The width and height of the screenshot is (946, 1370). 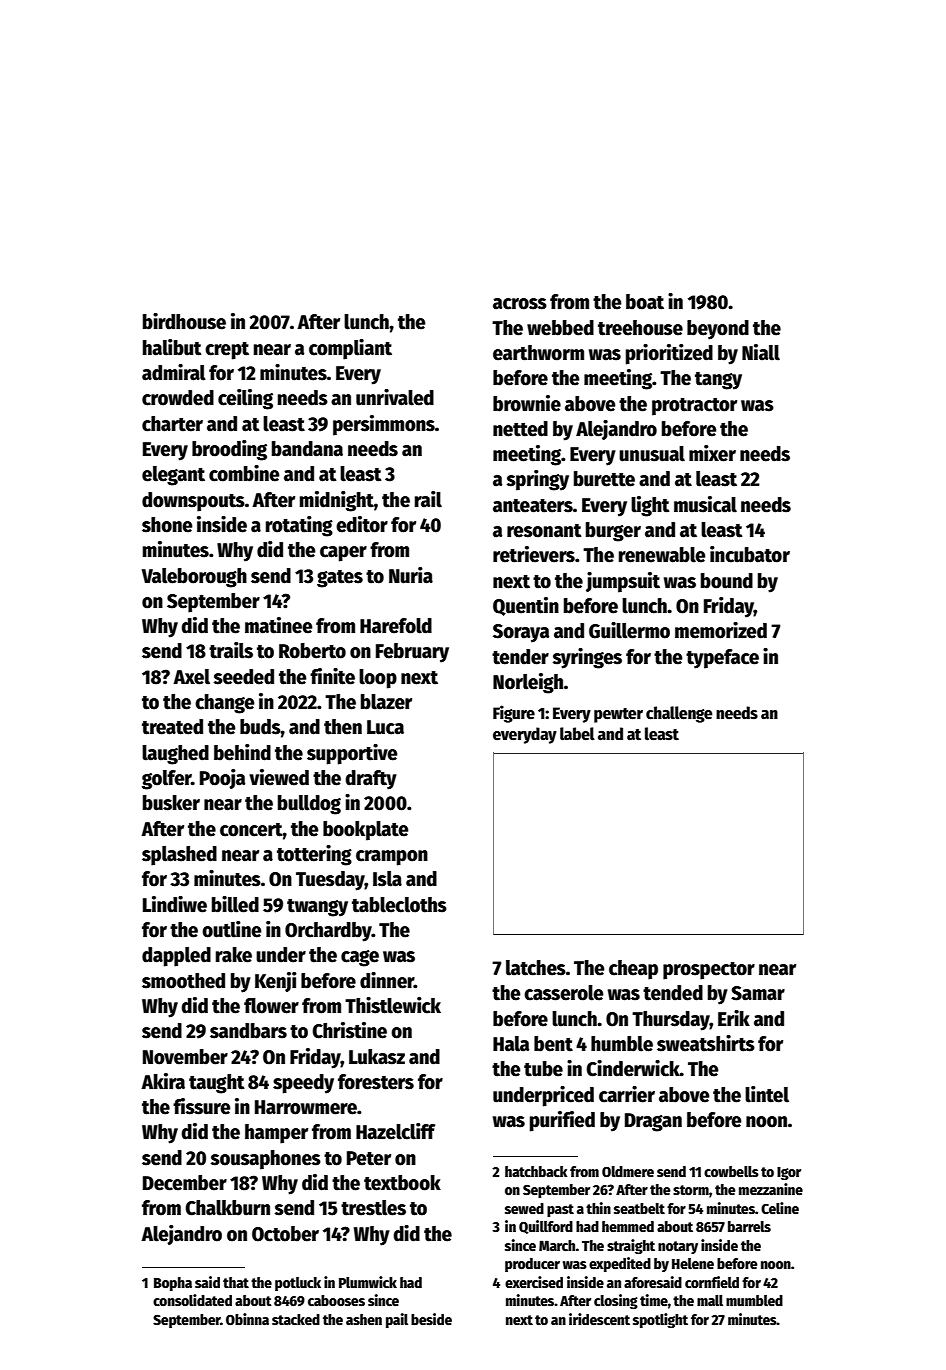 I want to click on blazer, so click(x=386, y=702).
